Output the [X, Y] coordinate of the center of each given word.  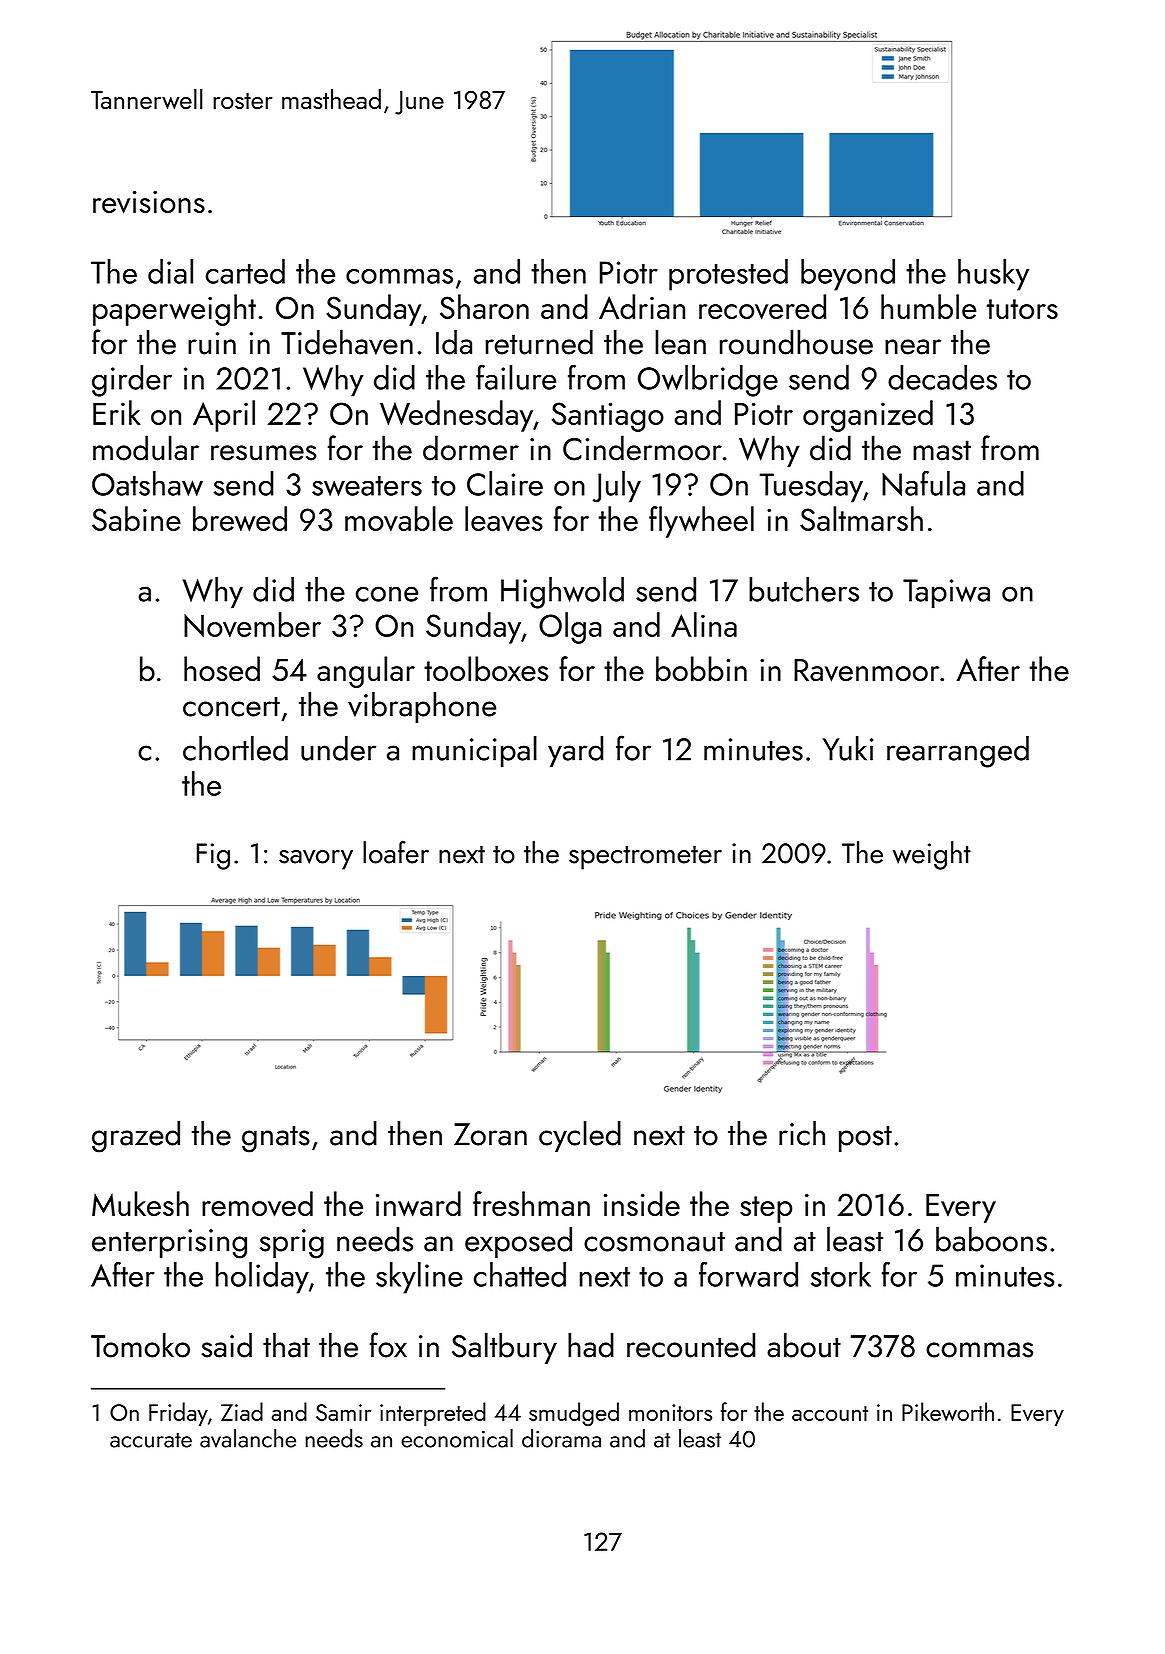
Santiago [608, 417]
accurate [151, 1440]
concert [231, 707]
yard [575, 751]
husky [993, 275]
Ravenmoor [866, 670]
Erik [116, 412]
